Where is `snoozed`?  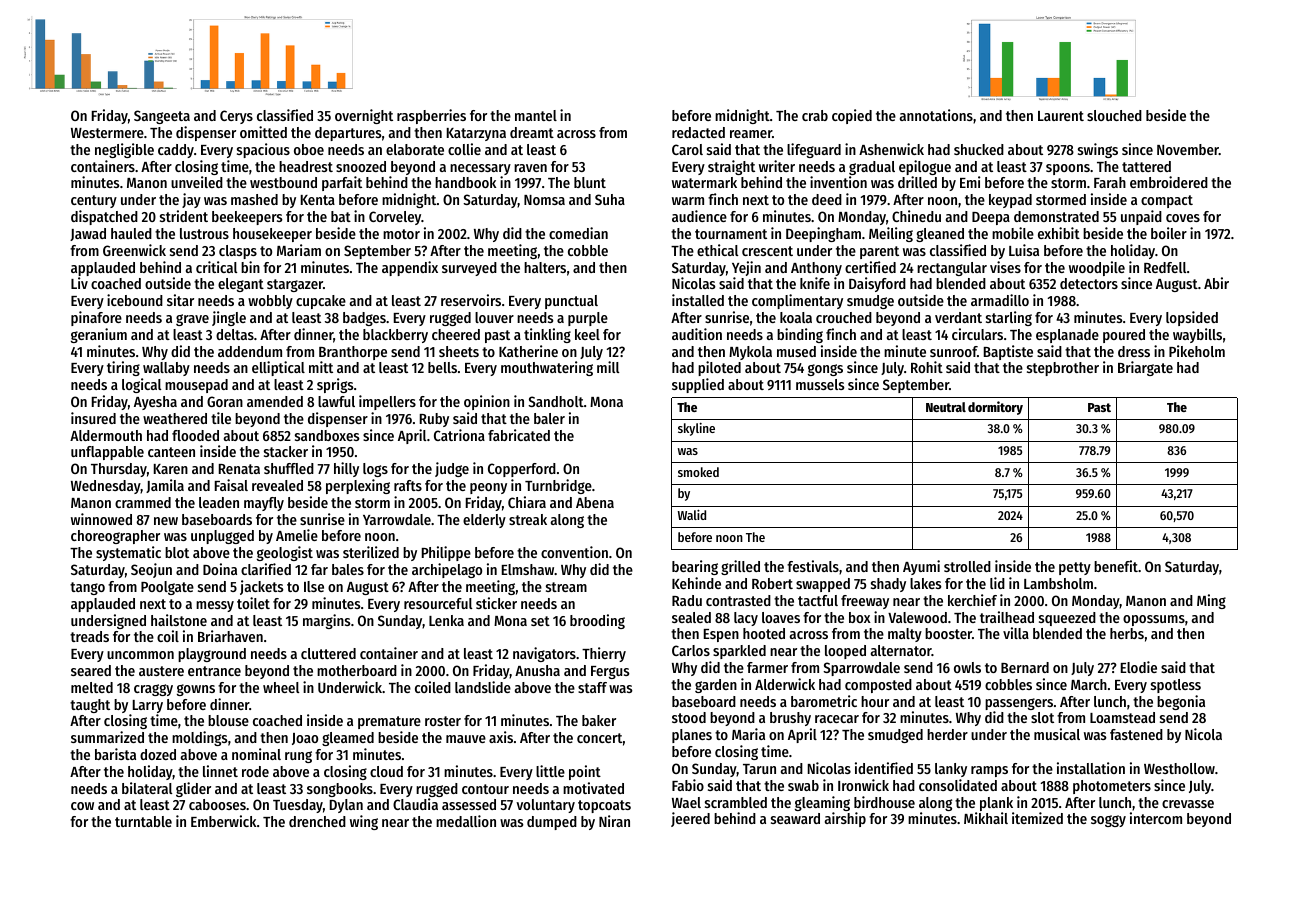 snoozed is located at coordinates (361, 166).
